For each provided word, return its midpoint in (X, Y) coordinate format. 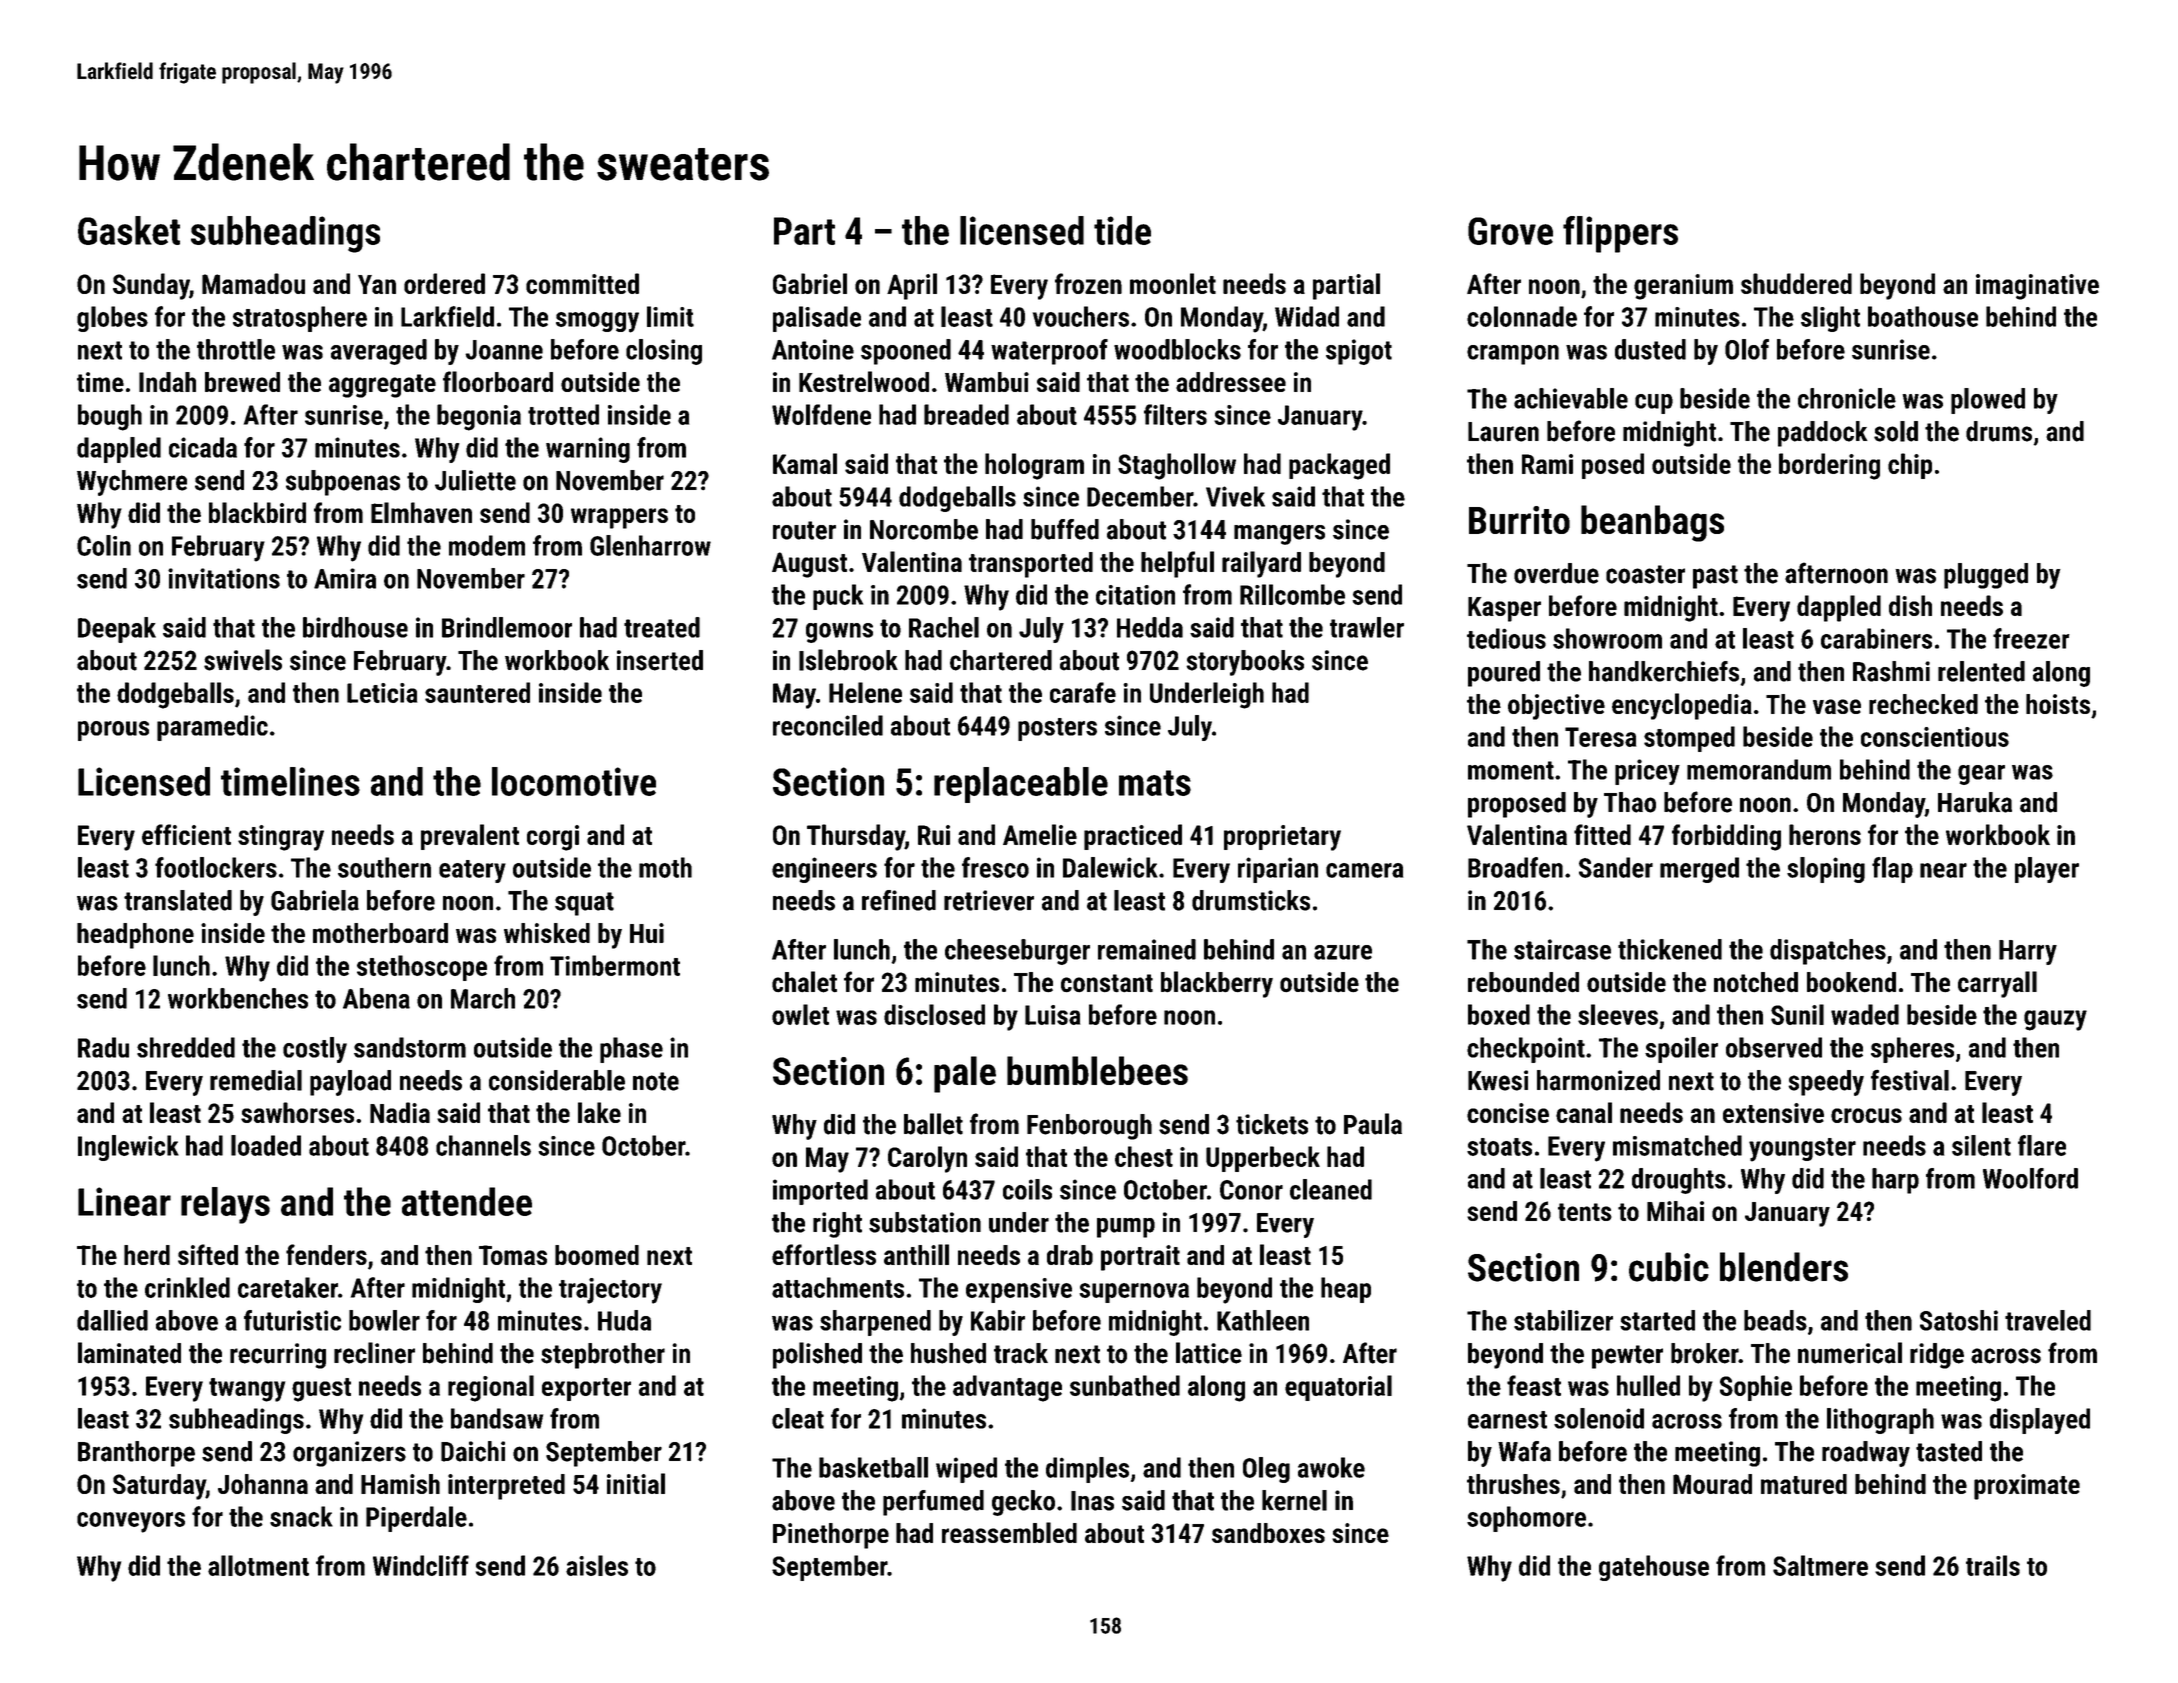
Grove (1510, 231)
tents (1585, 1212)
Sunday (151, 286)
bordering (1829, 466)
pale (965, 1074)
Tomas (513, 1255)
